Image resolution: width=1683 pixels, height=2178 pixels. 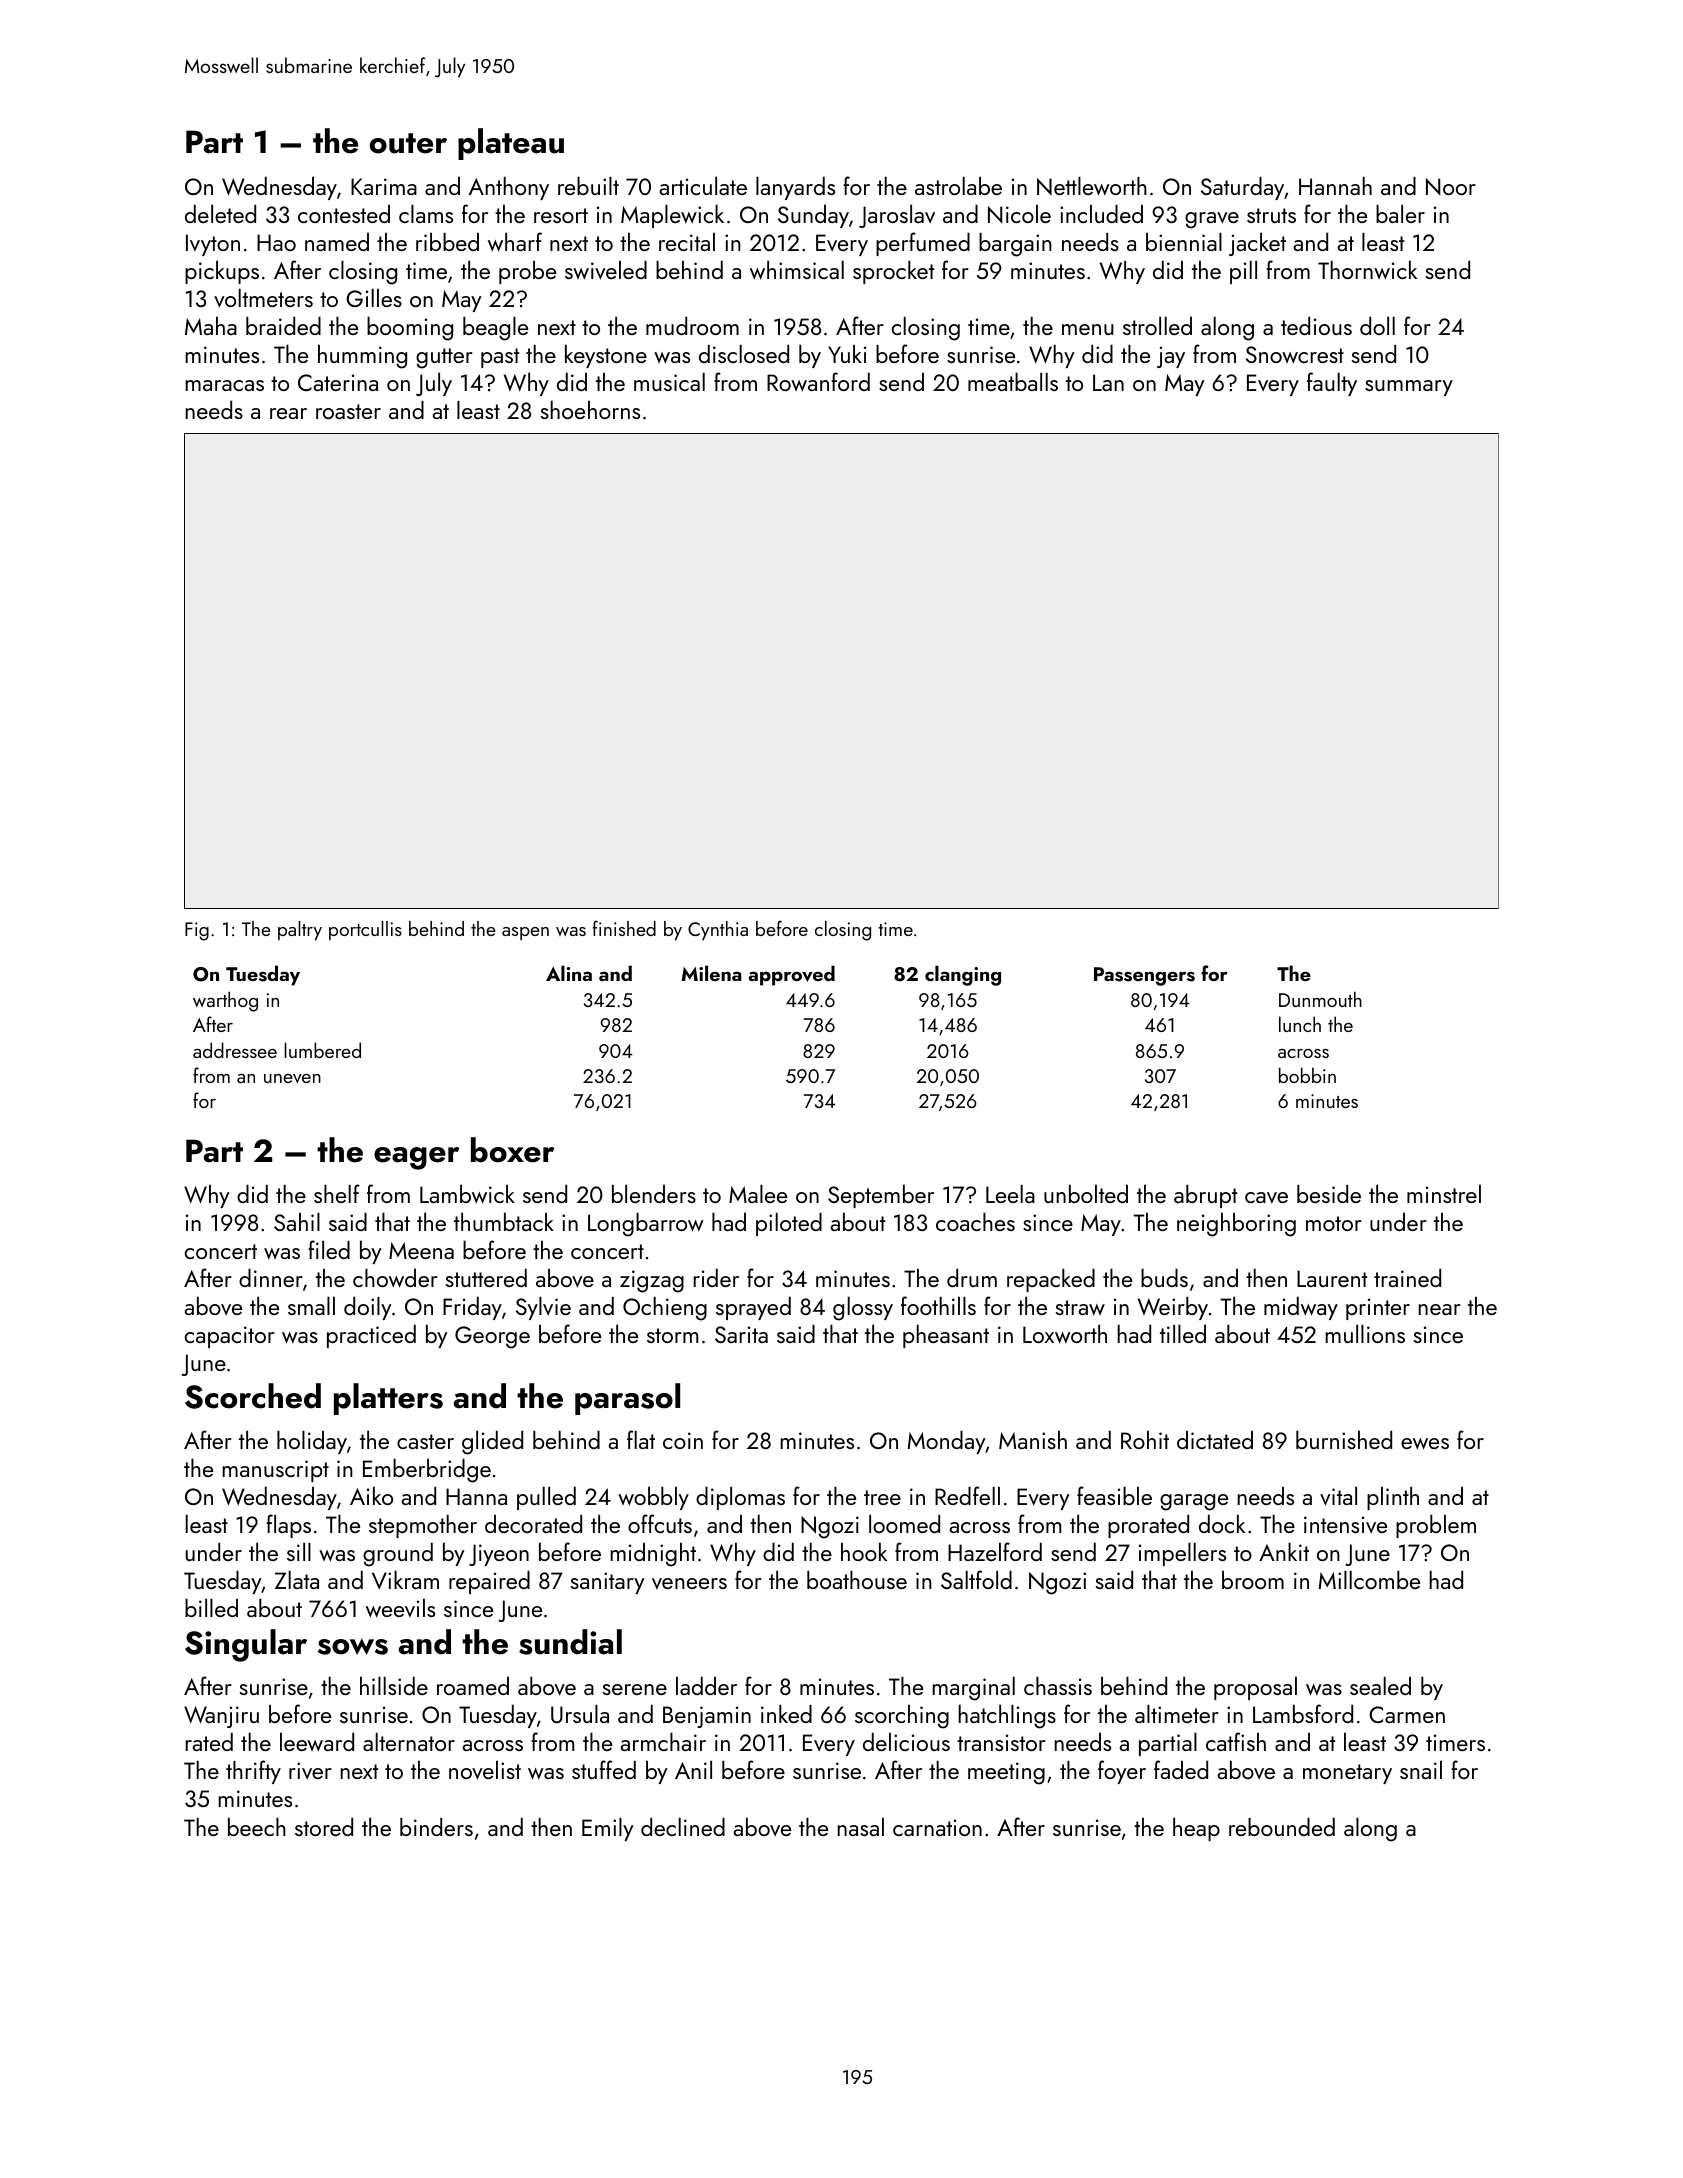 What do you see at coordinates (660, 1523) in the screenshot?
I see `offcuts` at bounding box center [660, 1523].
